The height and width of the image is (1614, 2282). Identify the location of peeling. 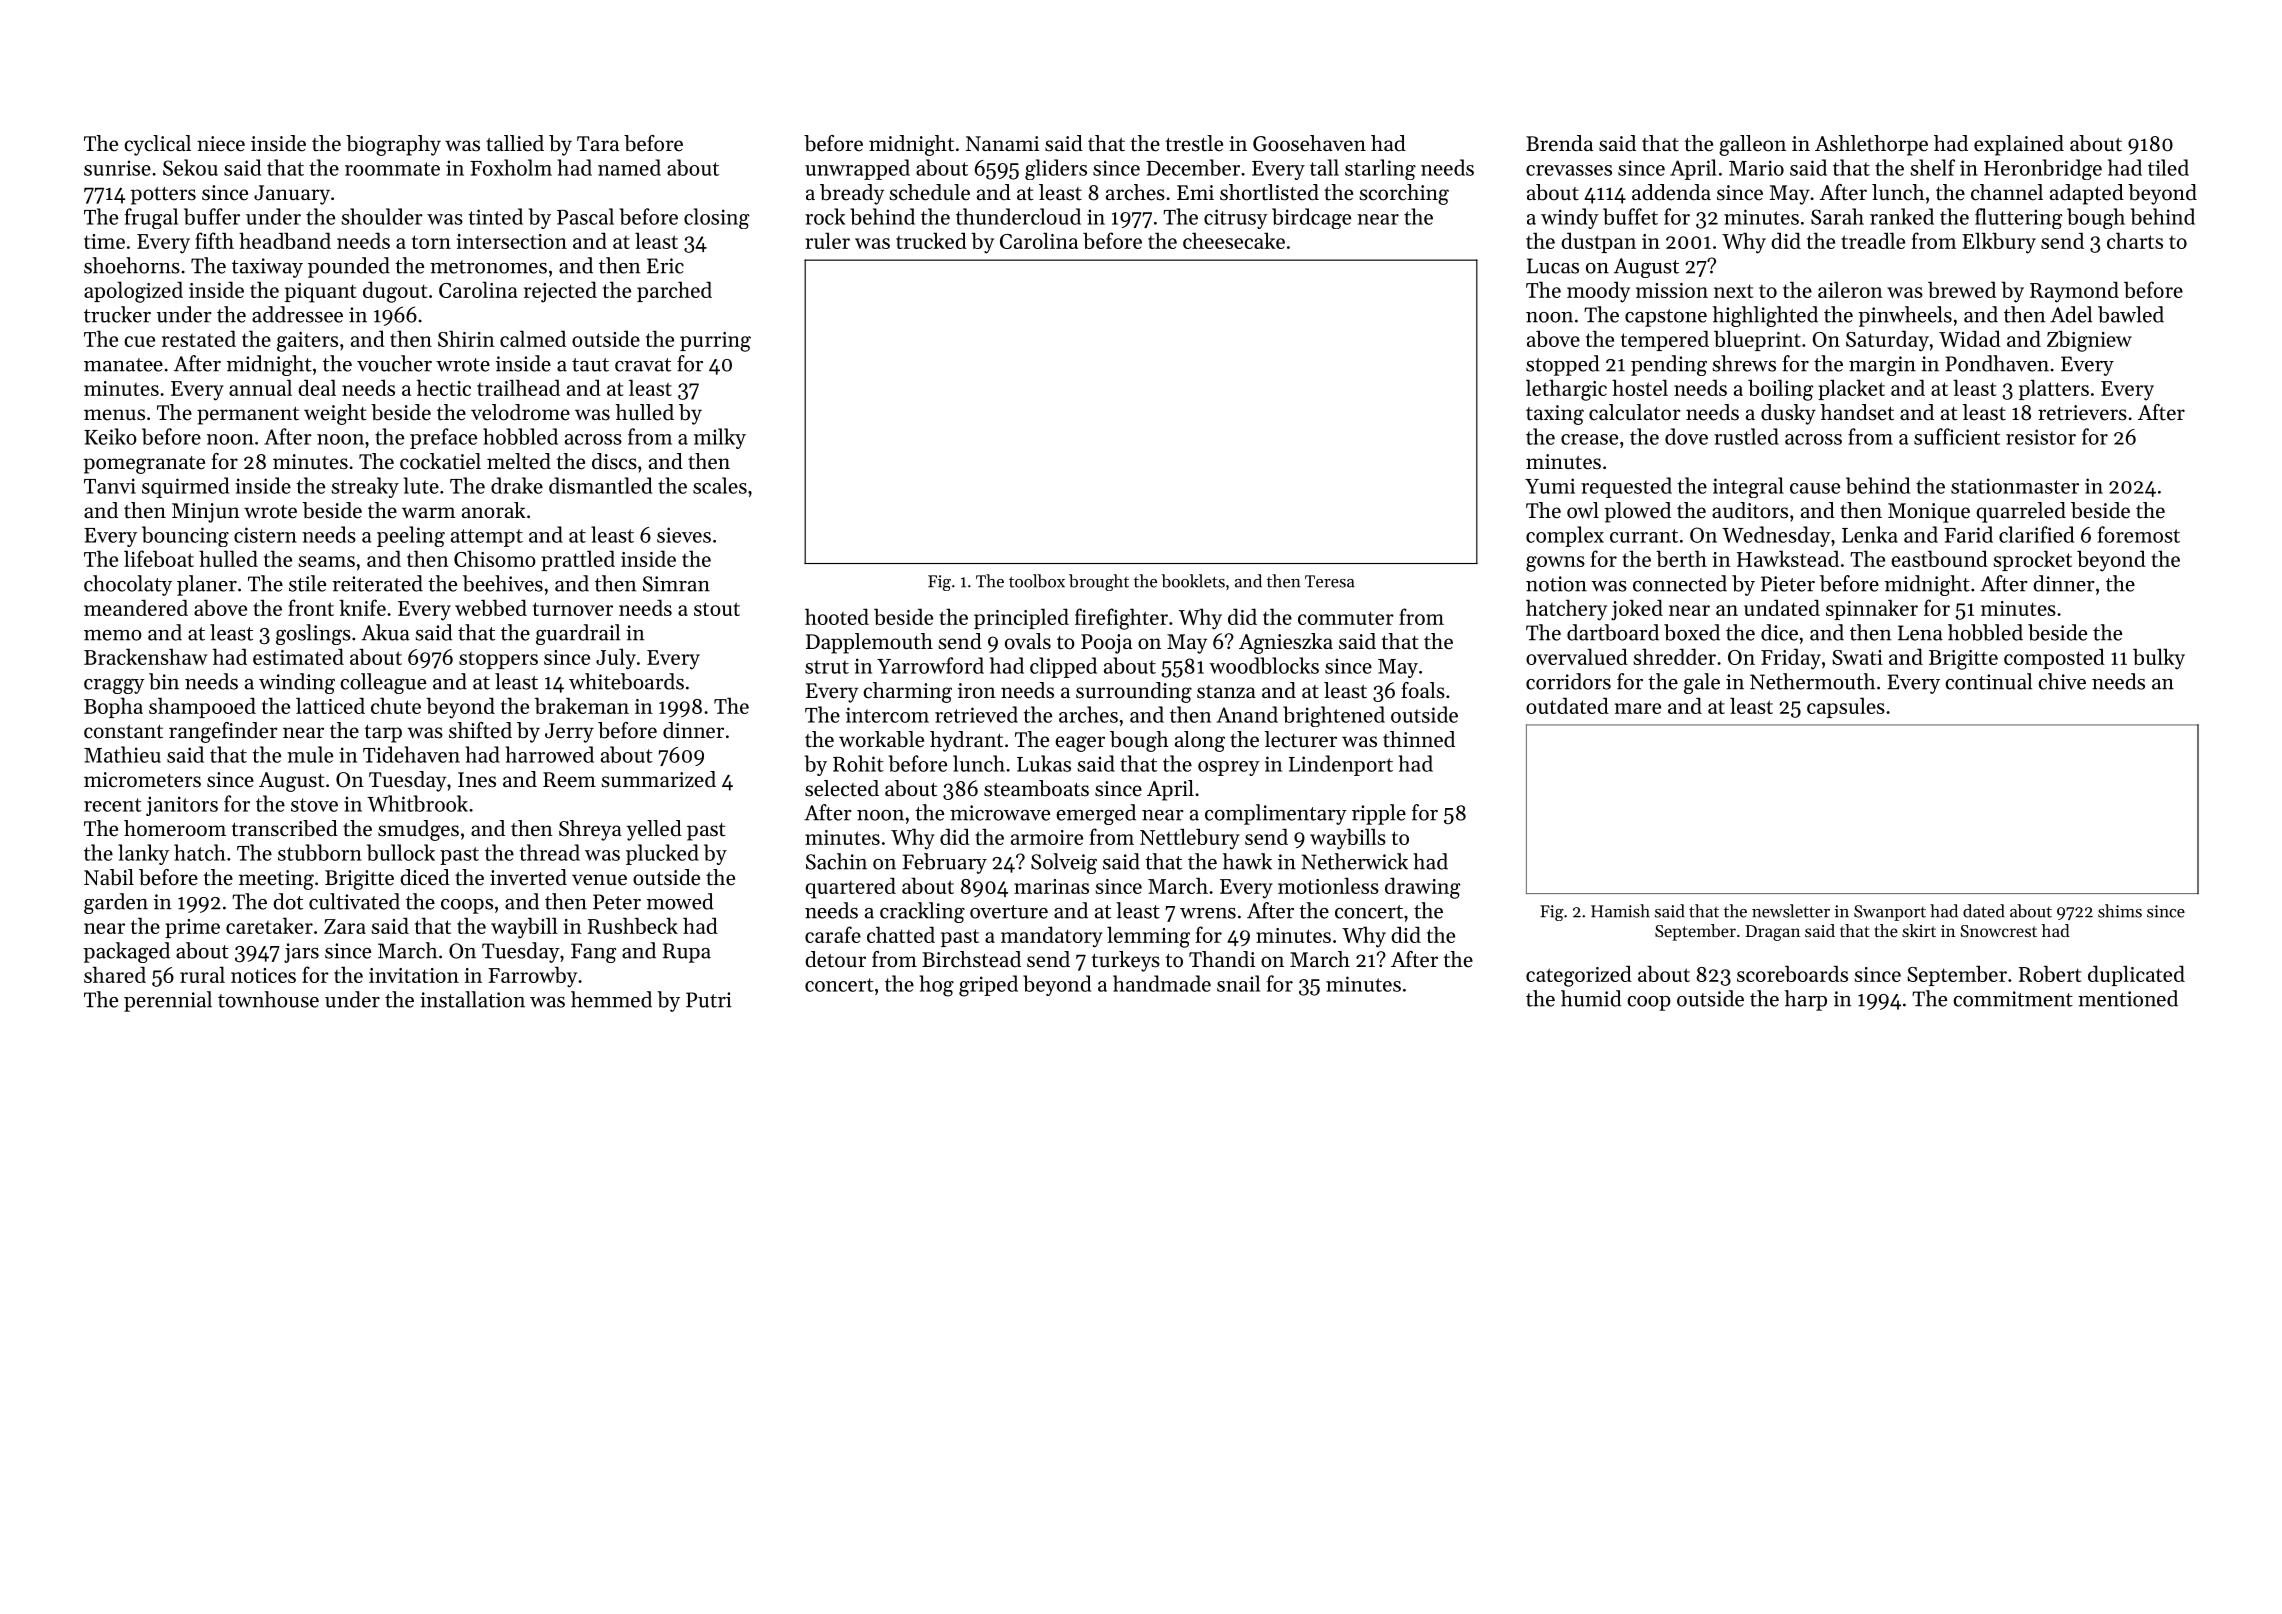
(411, 536).
